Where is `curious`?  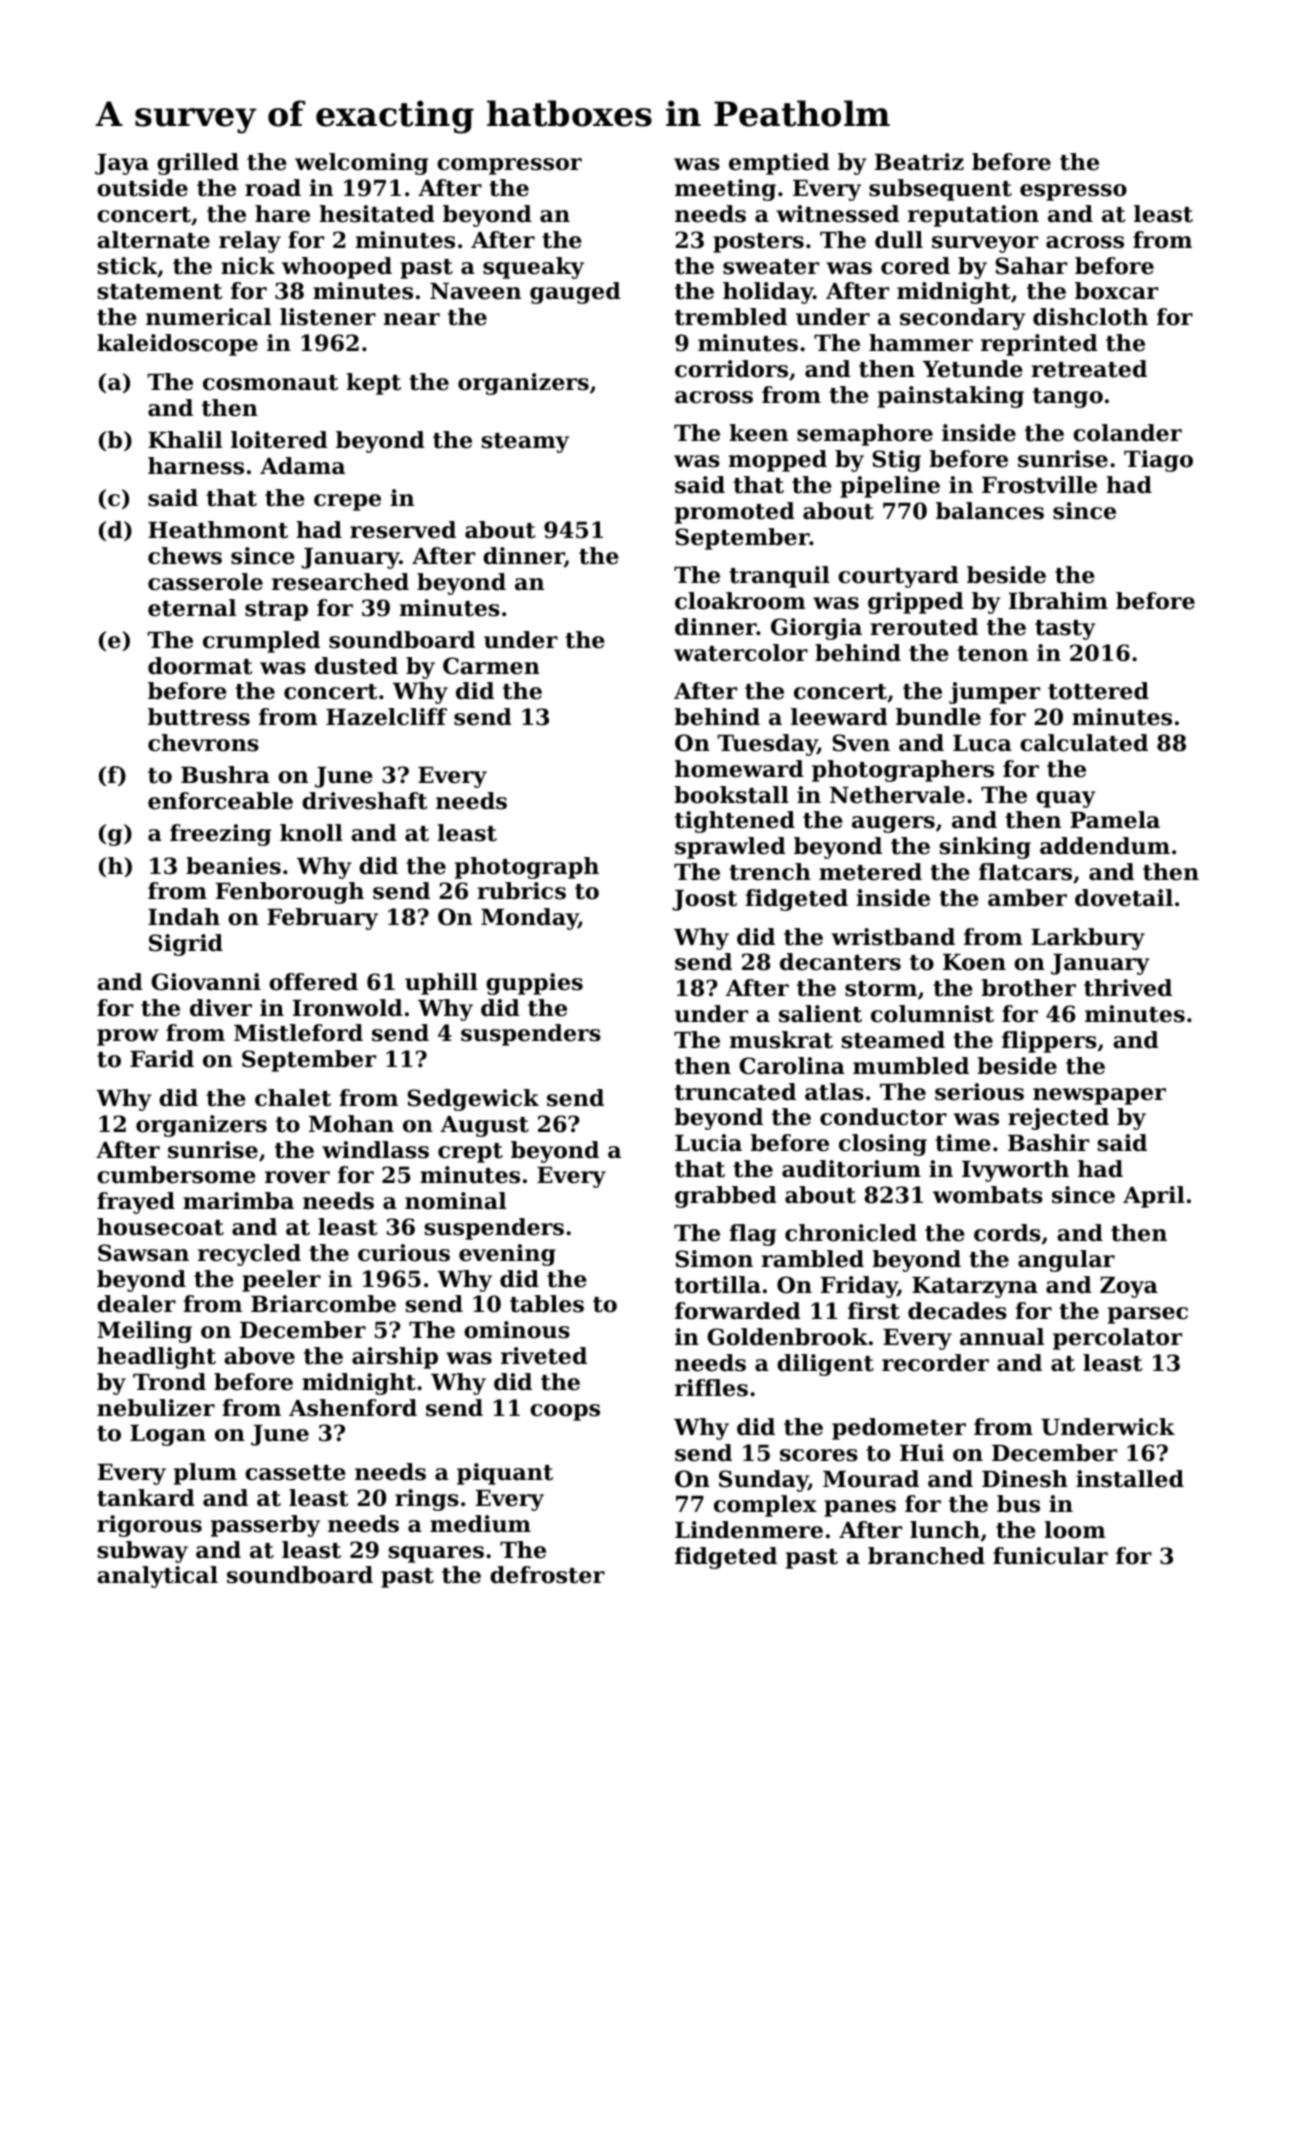 curious is located at coordinates (404, 1253).
